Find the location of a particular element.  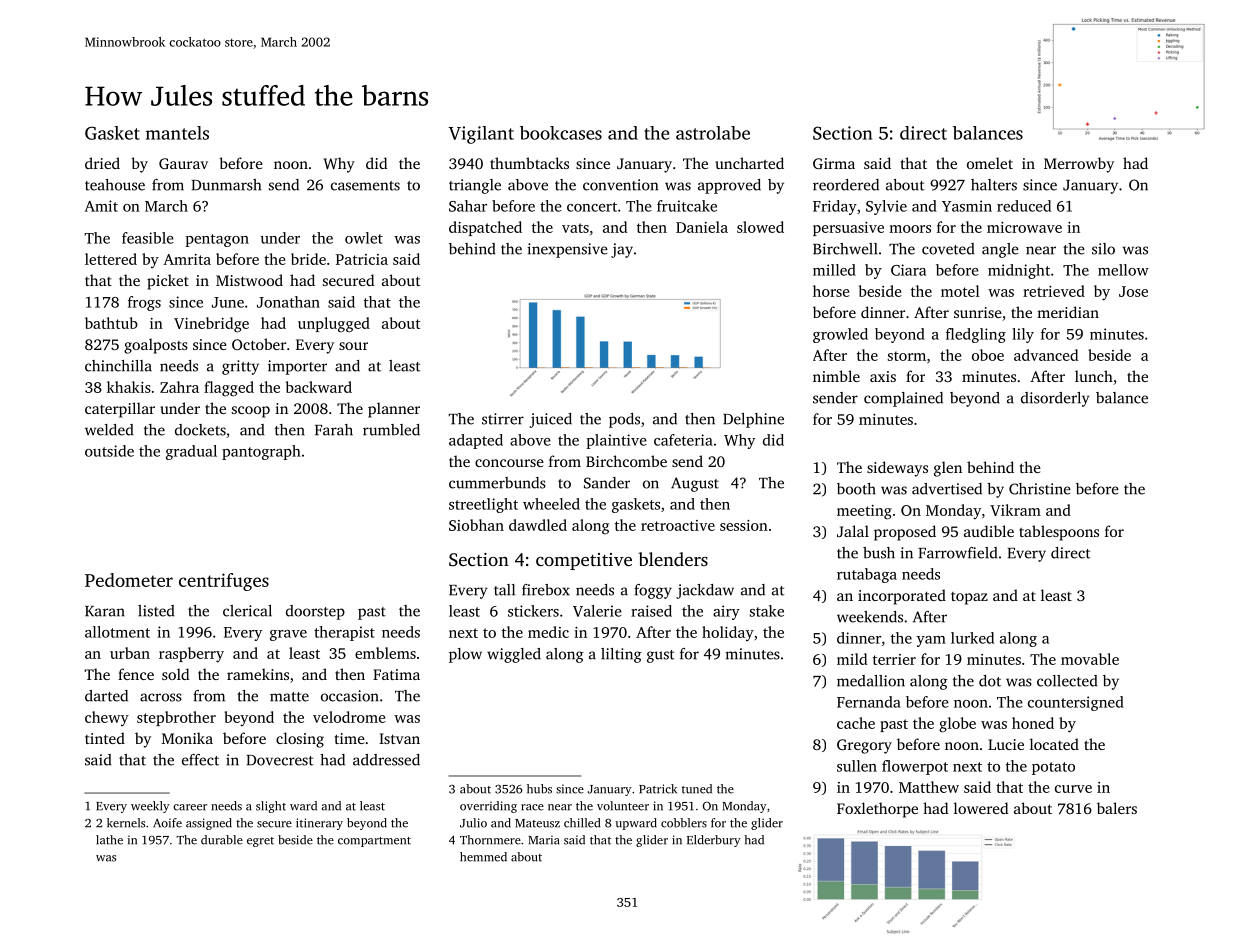

itinerary is located at coordinates (319, 824).
